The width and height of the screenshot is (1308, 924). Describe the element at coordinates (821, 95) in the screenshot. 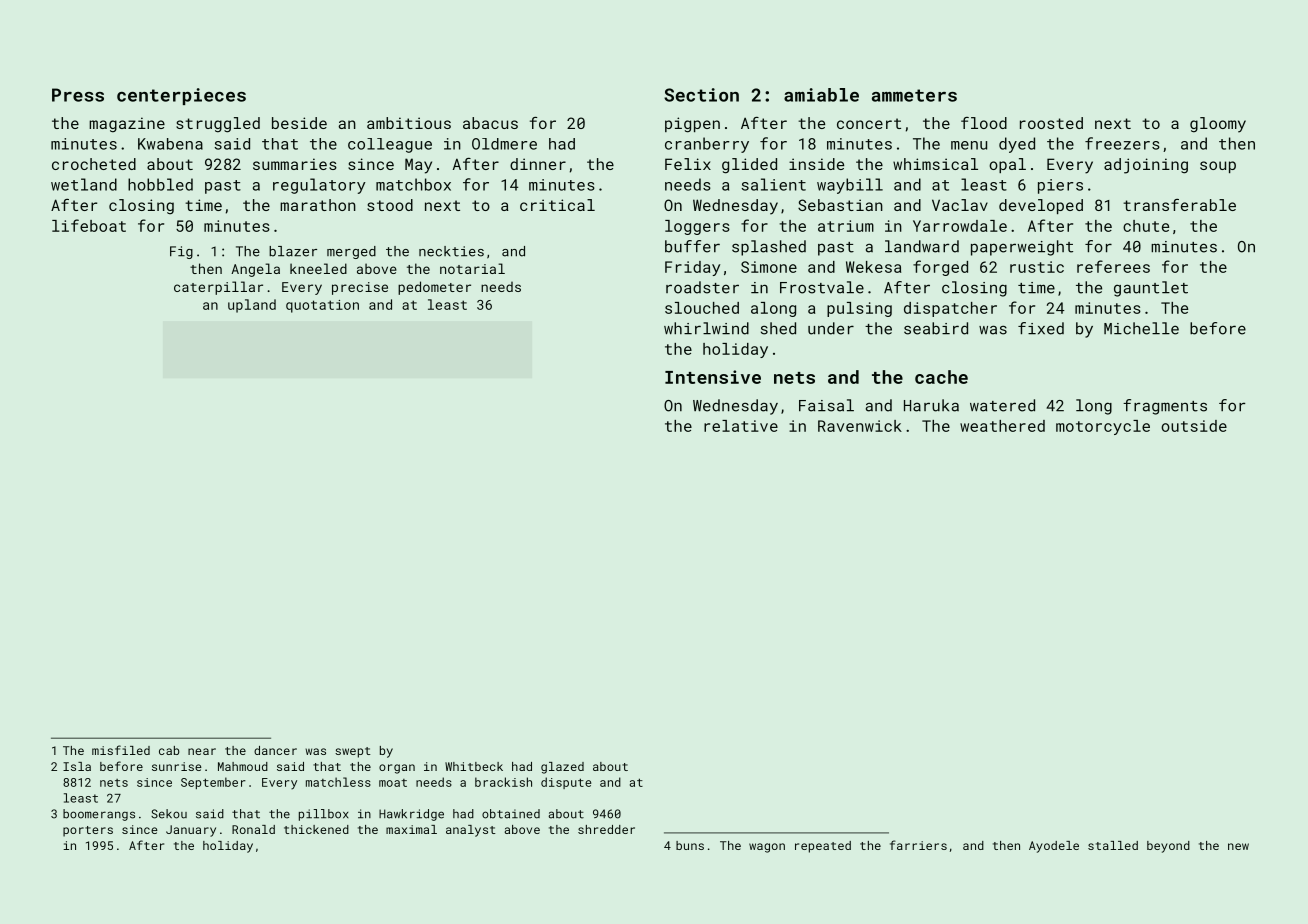

I see `amiable` at that location.
